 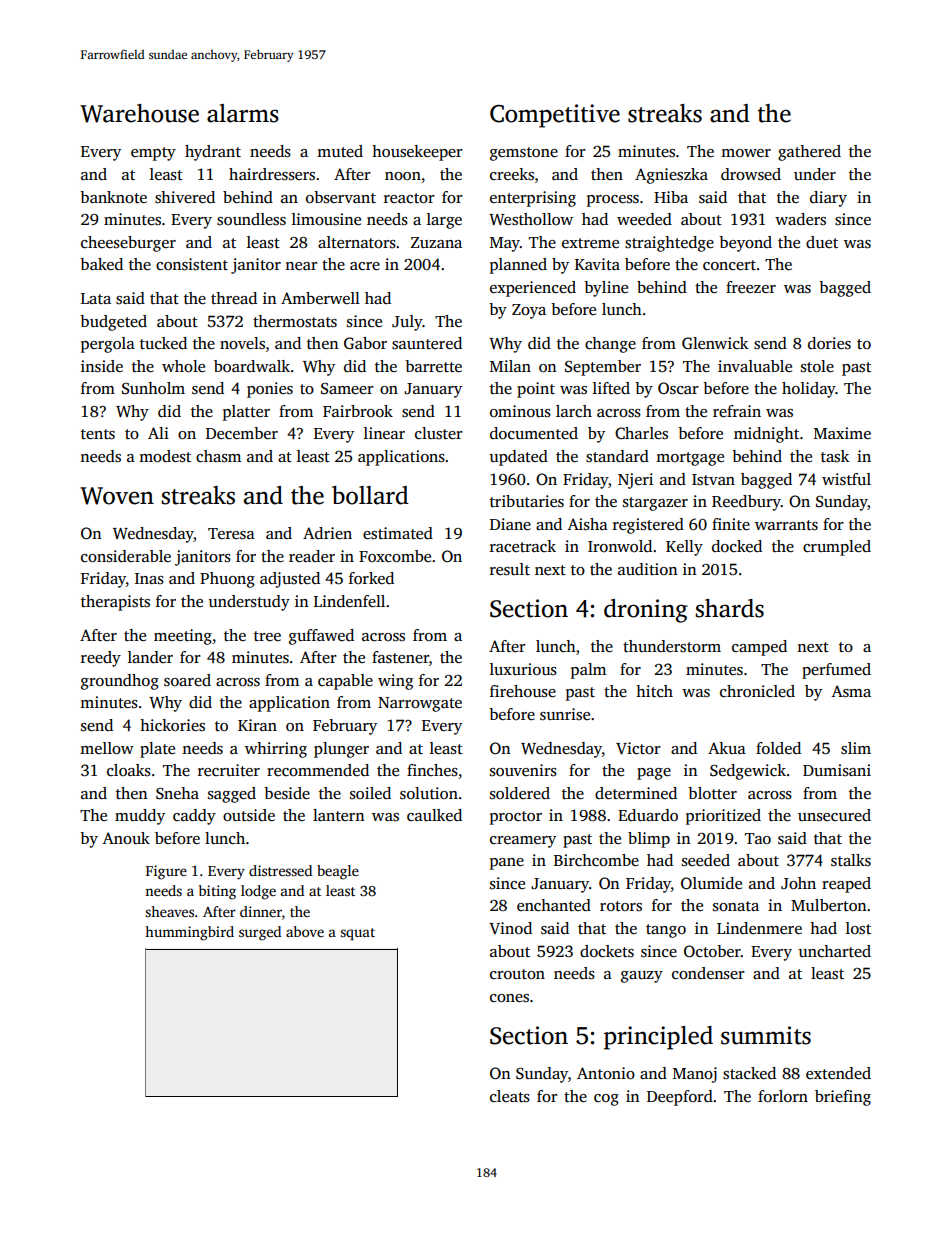 What do you see at coordinates (345, 682) in the screenshot?
I see `capable` at bounding box center [345, 682].
